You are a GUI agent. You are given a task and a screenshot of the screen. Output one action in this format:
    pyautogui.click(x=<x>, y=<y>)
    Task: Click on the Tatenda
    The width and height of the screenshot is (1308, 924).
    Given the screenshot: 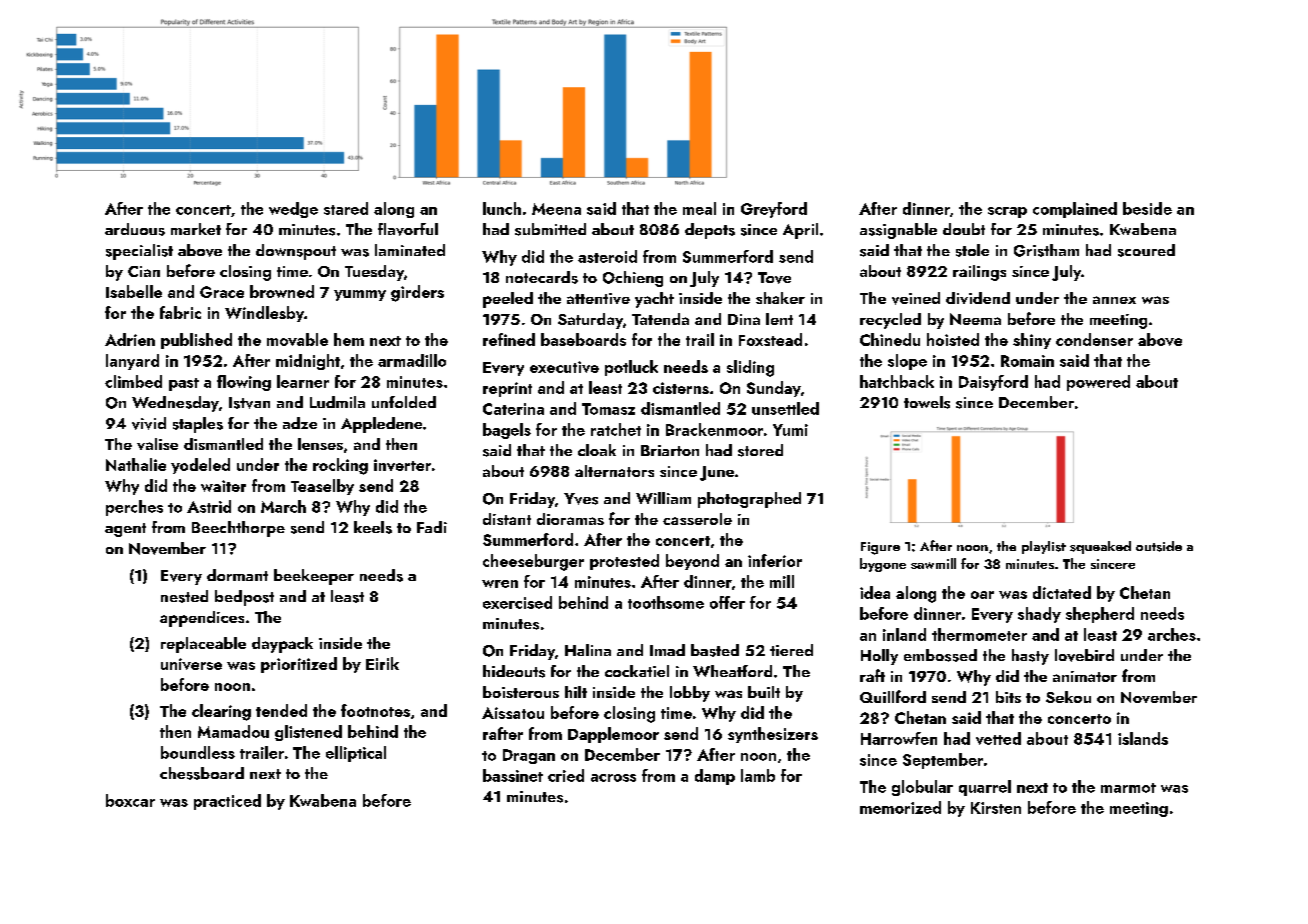 What is the action you would take?
    pyautogui.click(x=660, y=319)
